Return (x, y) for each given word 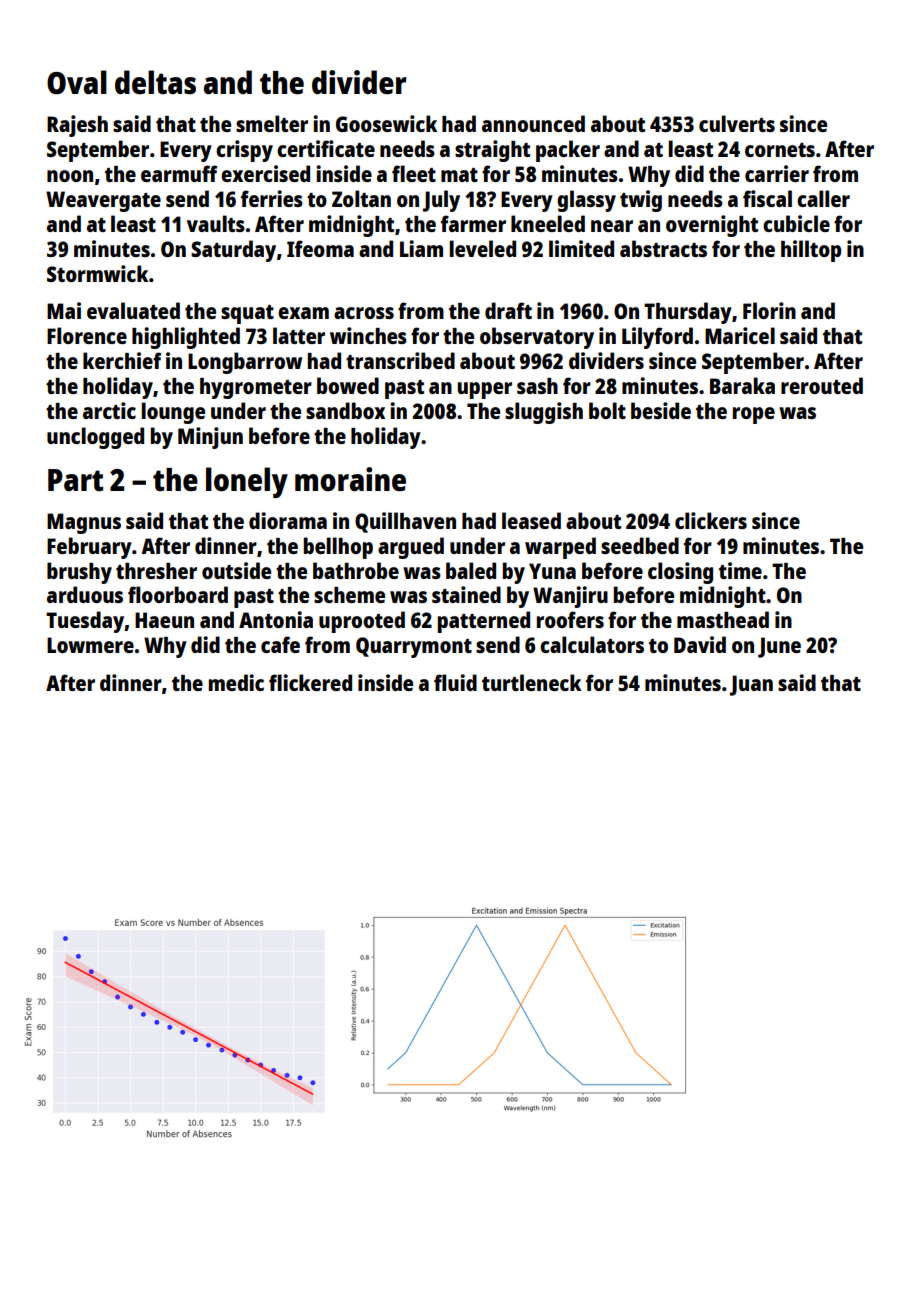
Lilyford (657, 338)
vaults (216, 223)
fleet (414, 173)
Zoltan (361, 198)
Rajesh (77, 126)
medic (236, 682)
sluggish (544, 413)
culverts (737, 123)
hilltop (811, 251)
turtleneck (531, 682)
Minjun (210, 438)
